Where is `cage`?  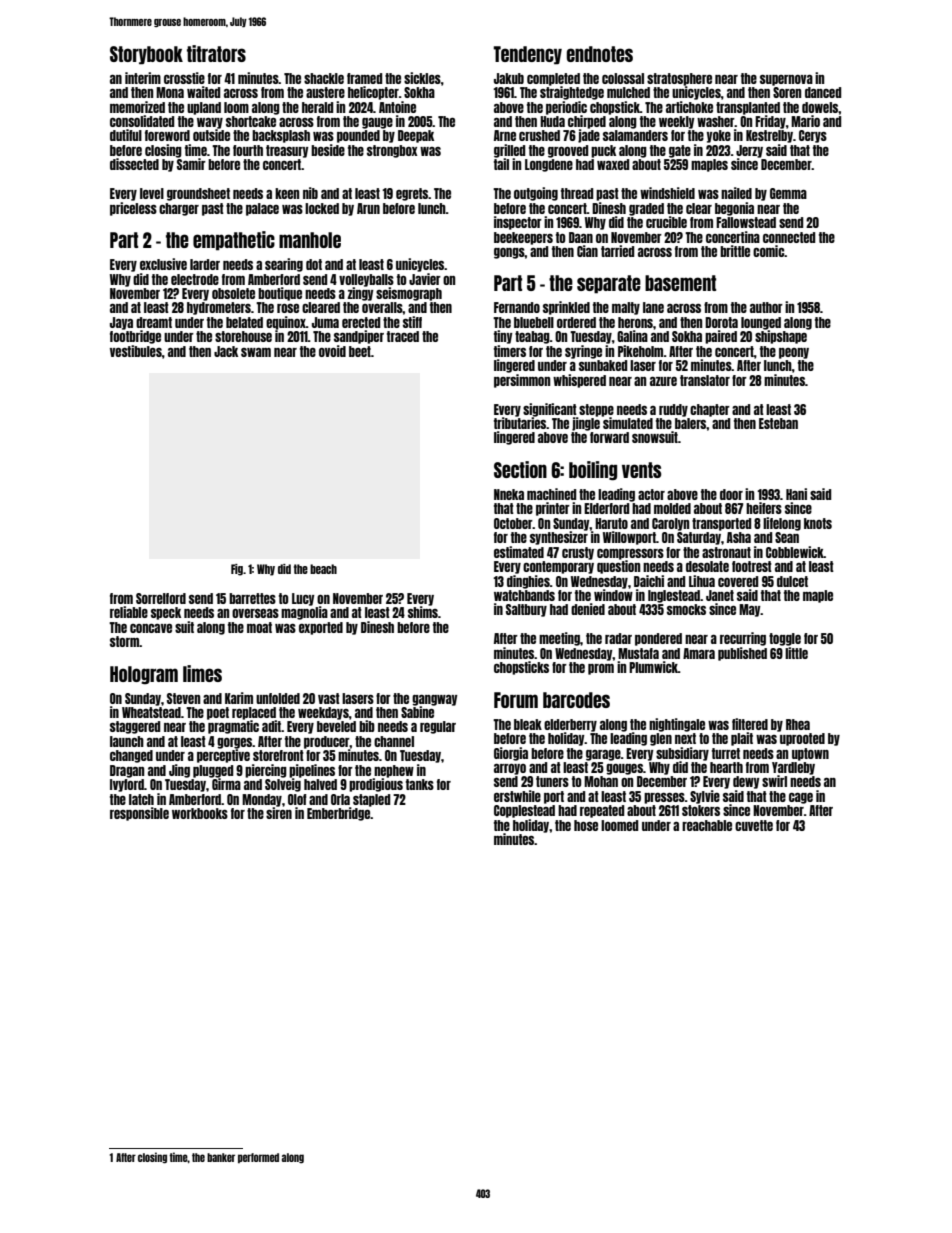
cage is located at coordinates (801, 798).
